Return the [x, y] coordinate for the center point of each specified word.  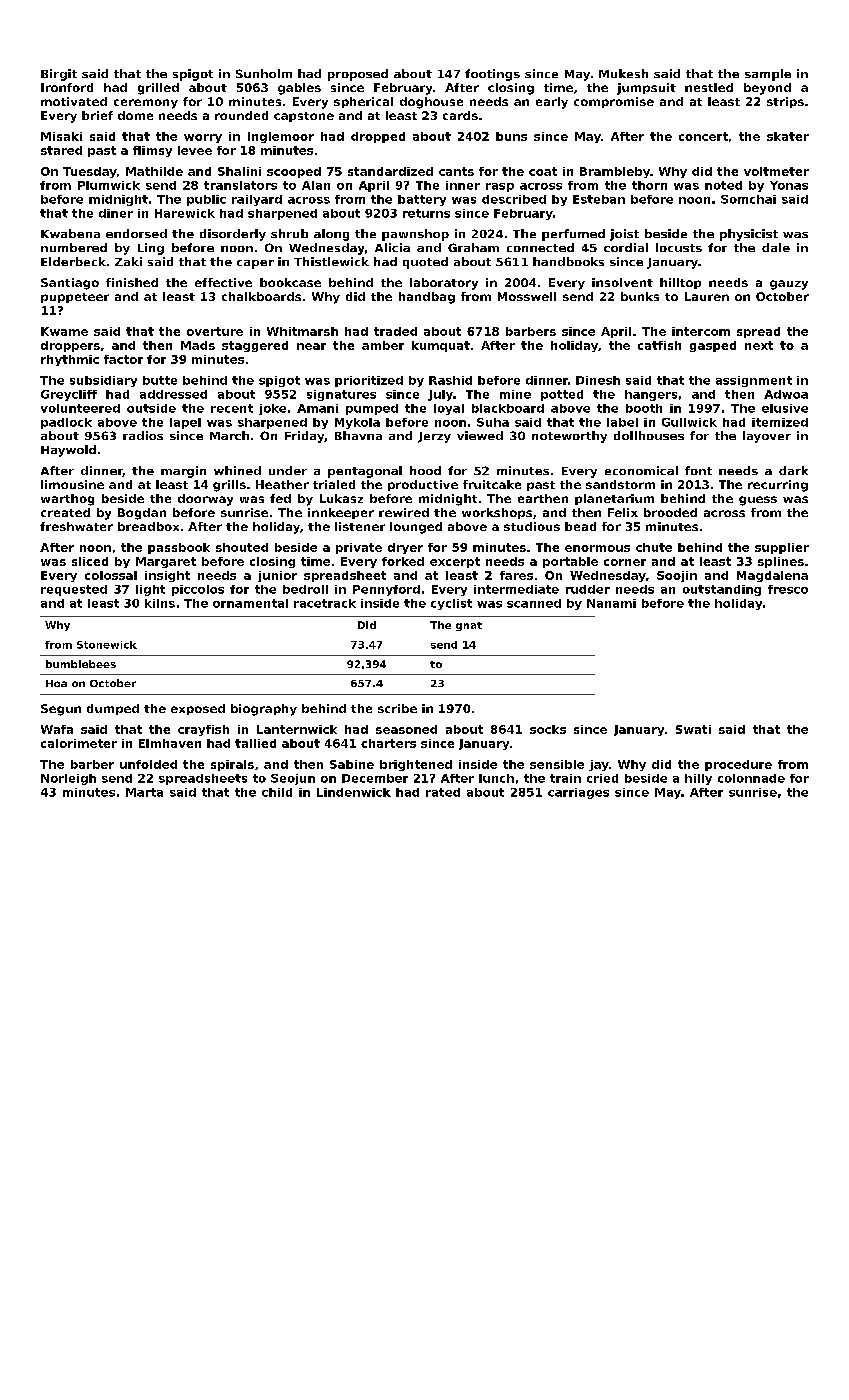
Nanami [611, 603]
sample [768, 75]
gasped [713, 346]
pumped [372, 409]
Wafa [57, 729]
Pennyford [386, 590]
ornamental [250, 603]
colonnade [751, 778]
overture [215, 331]
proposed [358, 75]
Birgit [59, 75]
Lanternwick [297, 729]
